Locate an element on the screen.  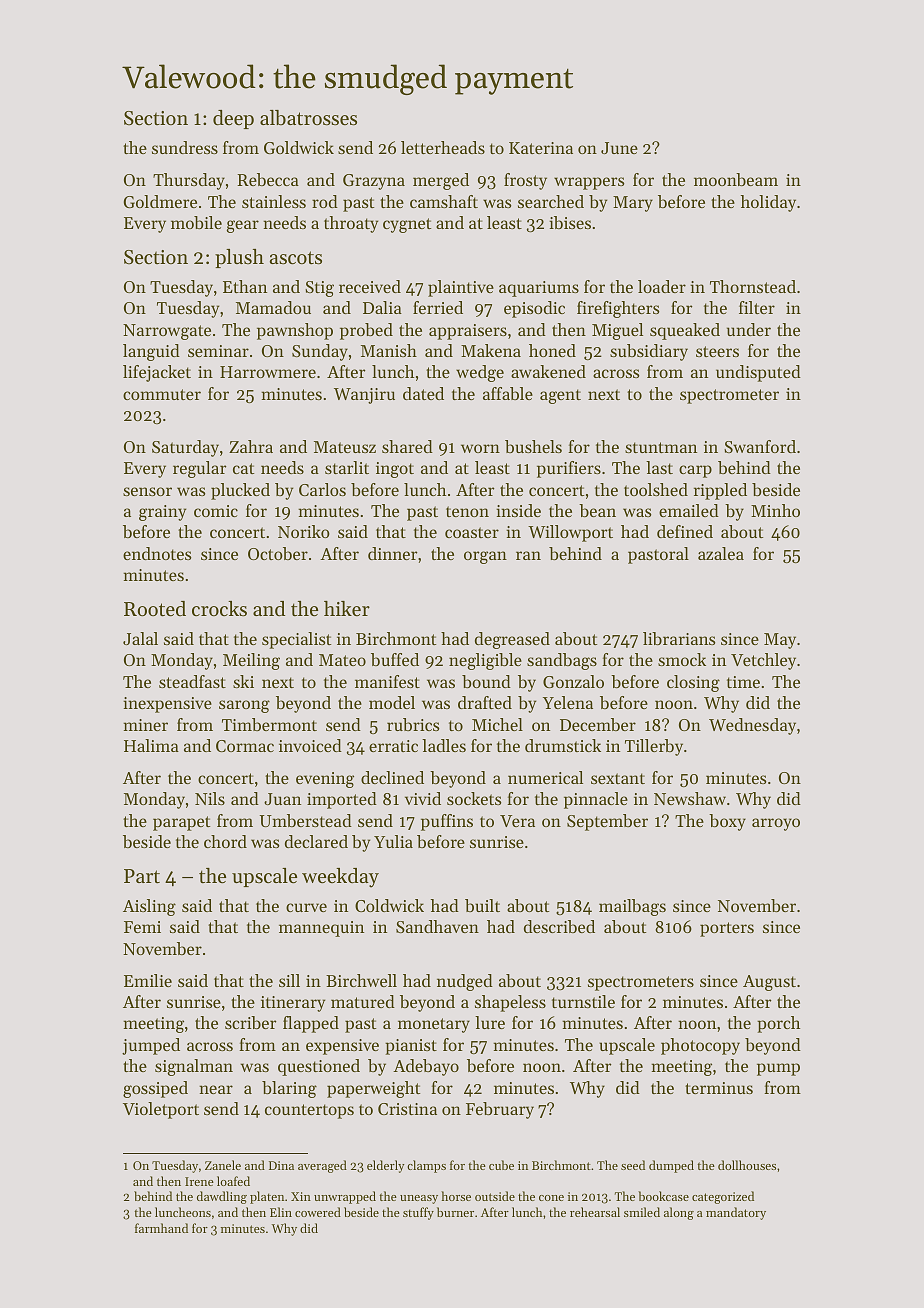
sockets is located at coordinates (474, 798).
